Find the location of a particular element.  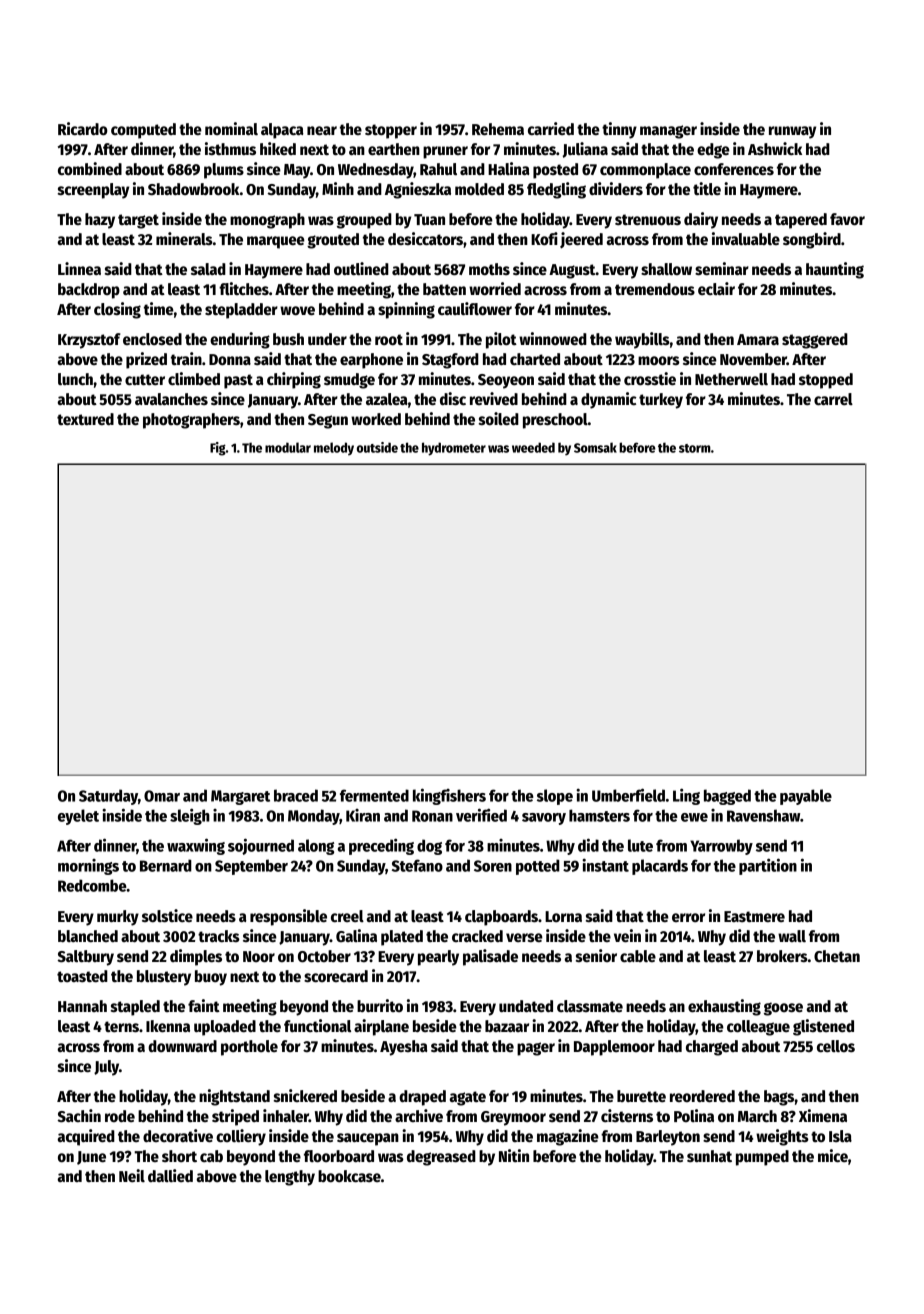

stopper is located at coordinates (391, 131).
